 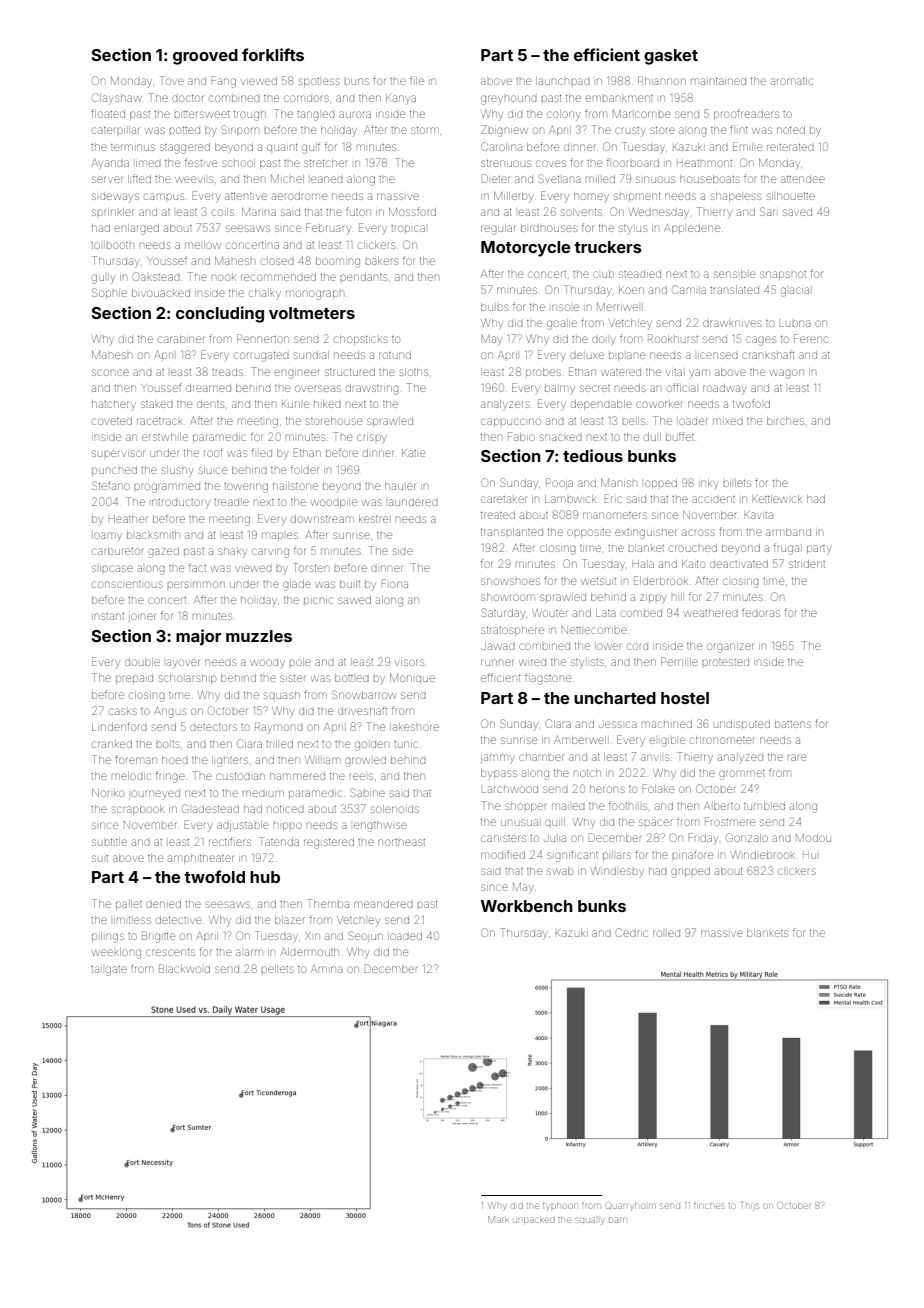 What do you see at coordinates (534, 1220) in the screenshot?
I see `unpacked` at bounding box center [534, 1220].
